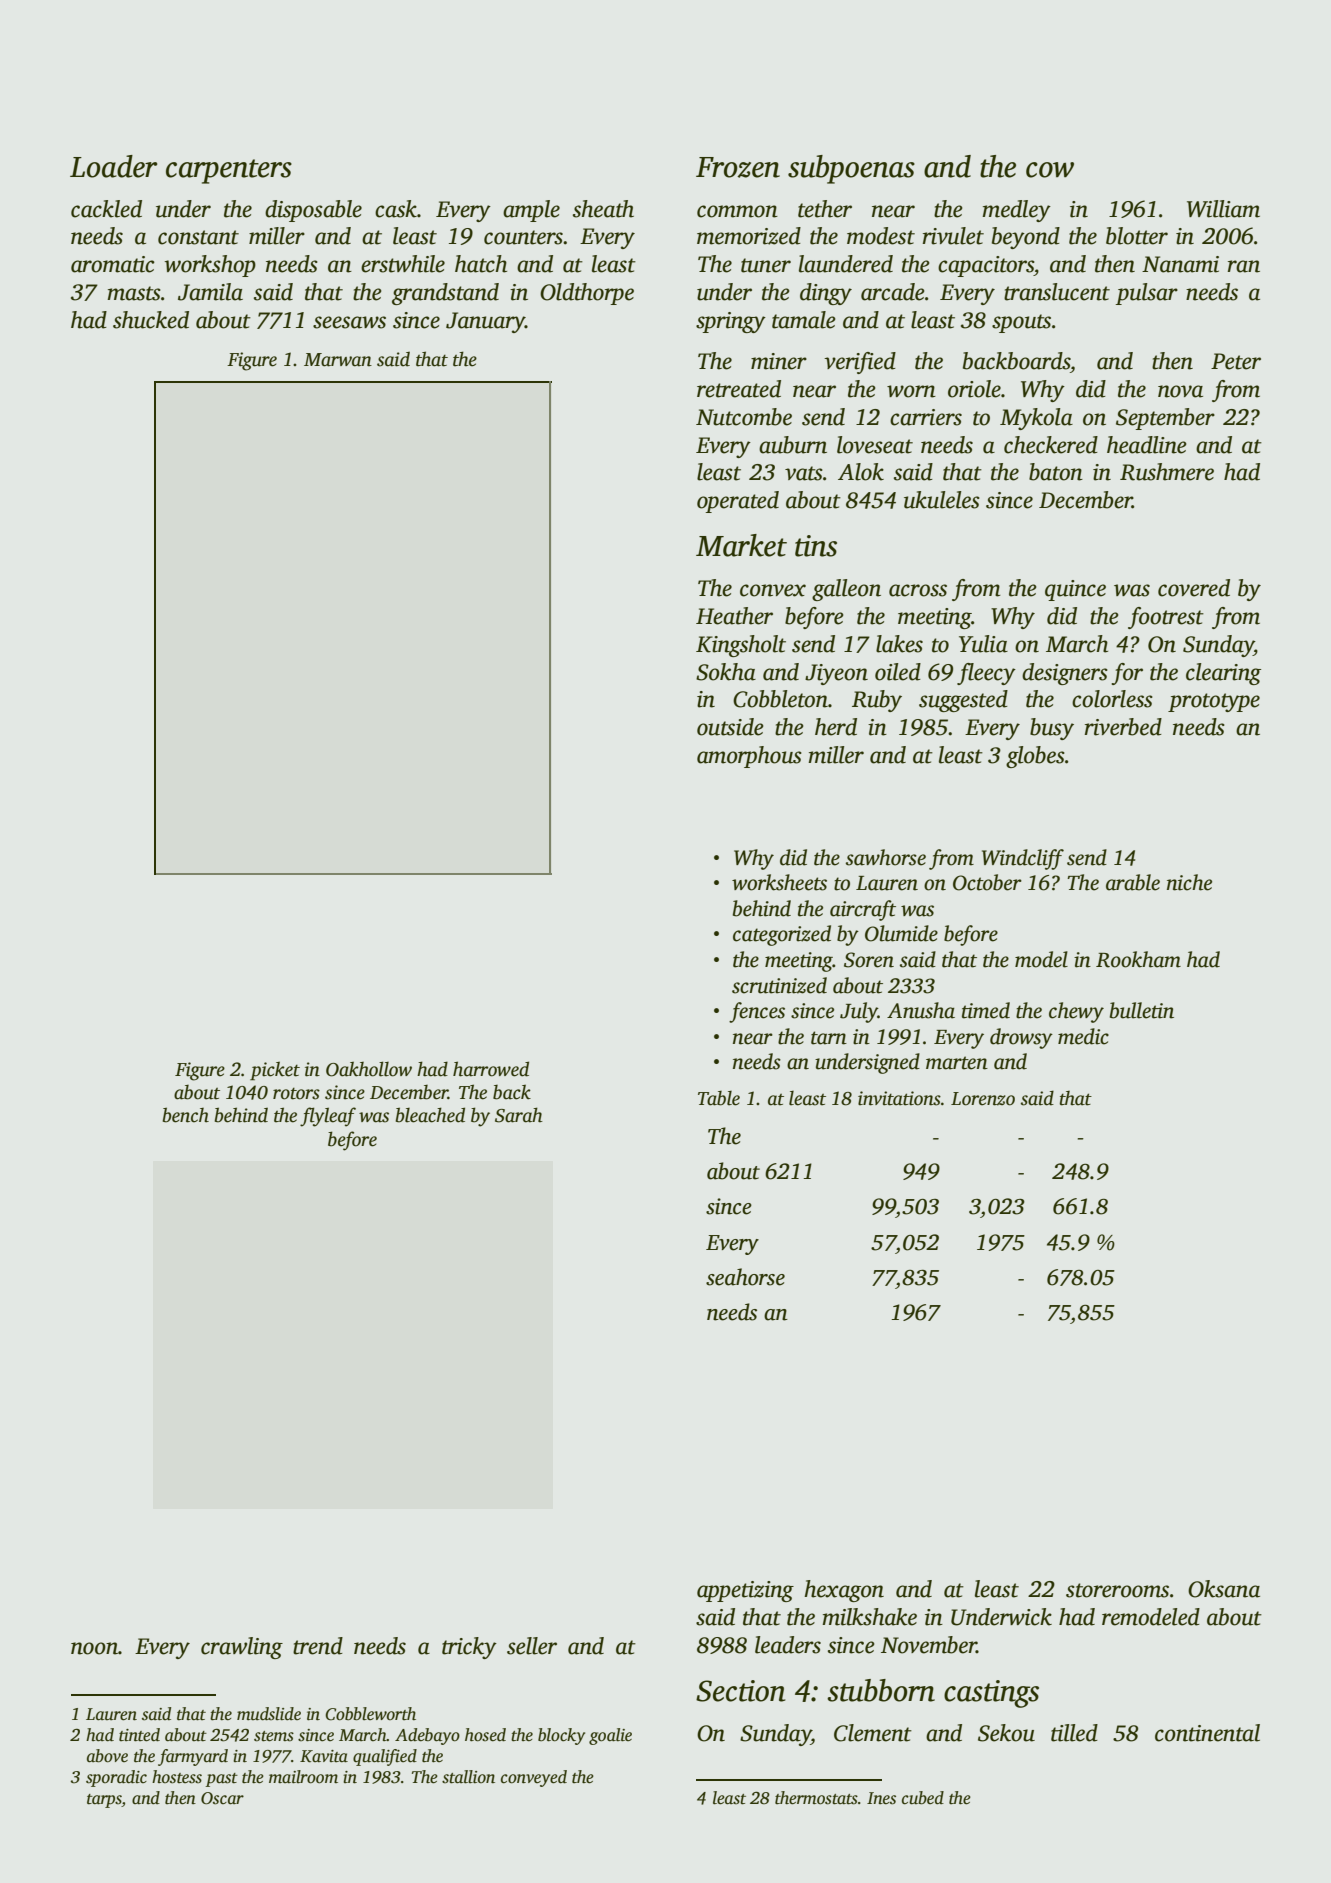 Image resolution: width=1331 pixels, height=1883 pixels. Describe the element at coordinates (229, 171) in the screenshot. I see `carpenters` at that location.
